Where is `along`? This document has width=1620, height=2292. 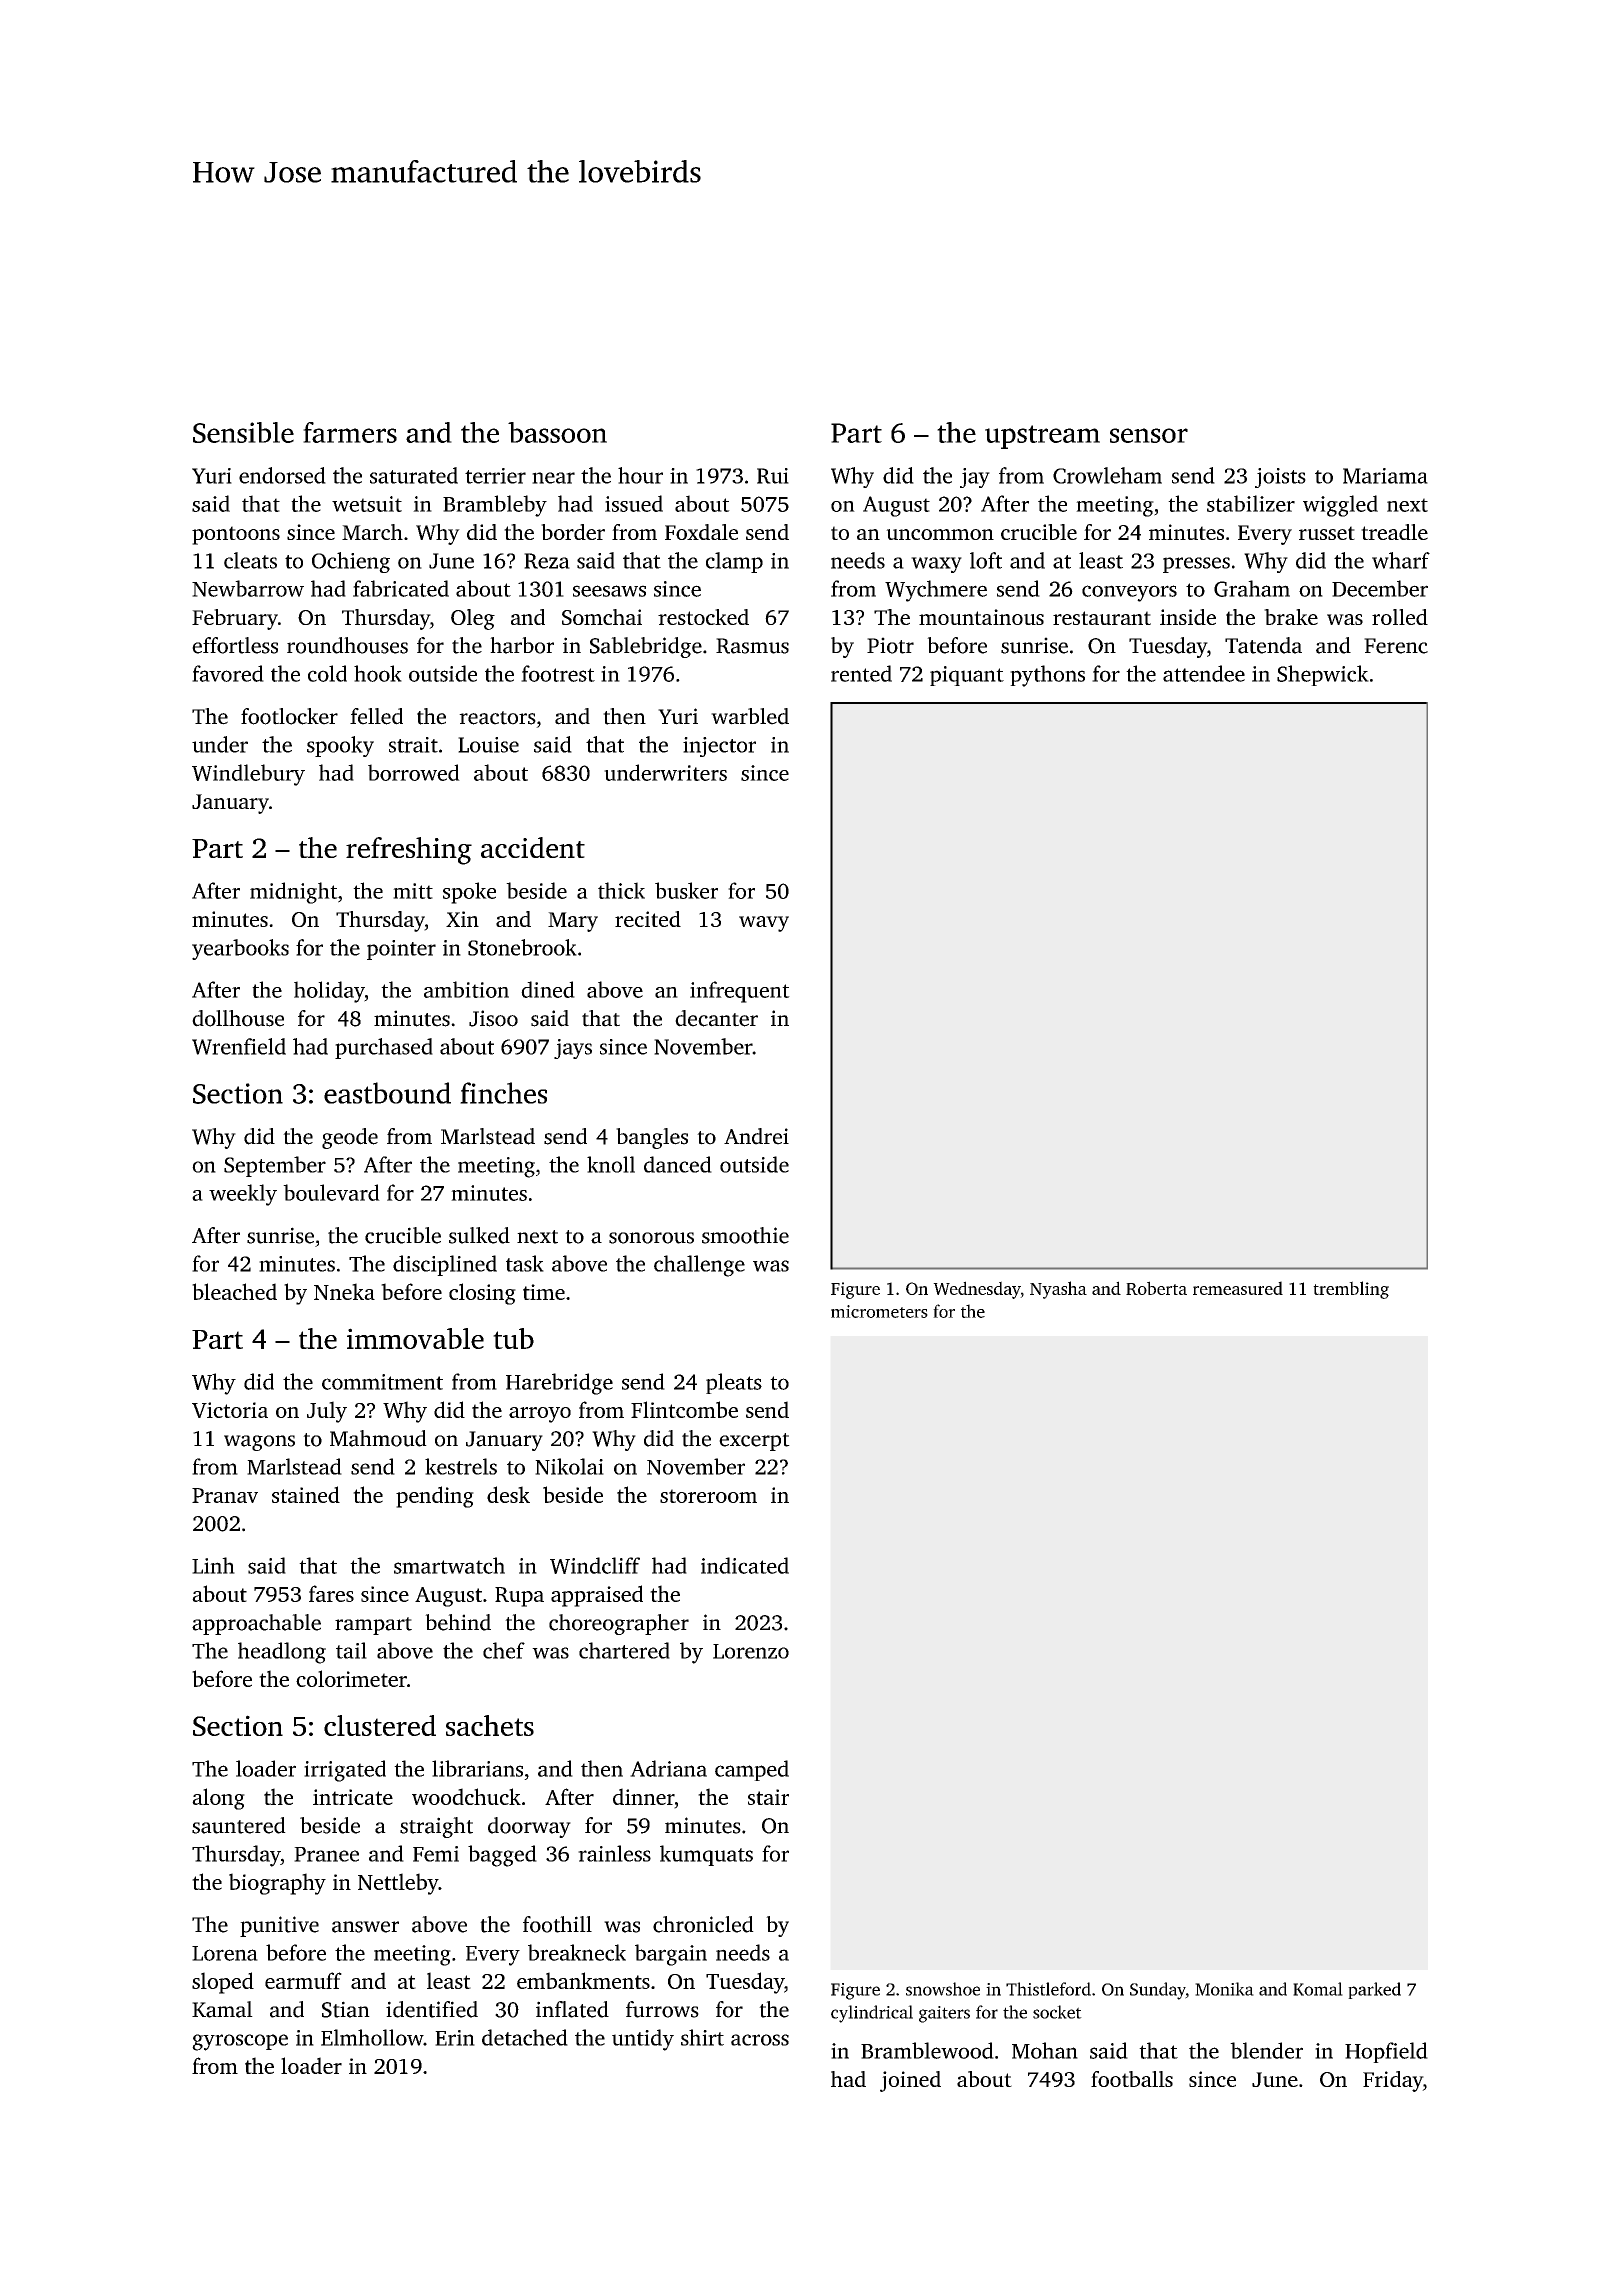
along is located at coordinates (218, 1799).
